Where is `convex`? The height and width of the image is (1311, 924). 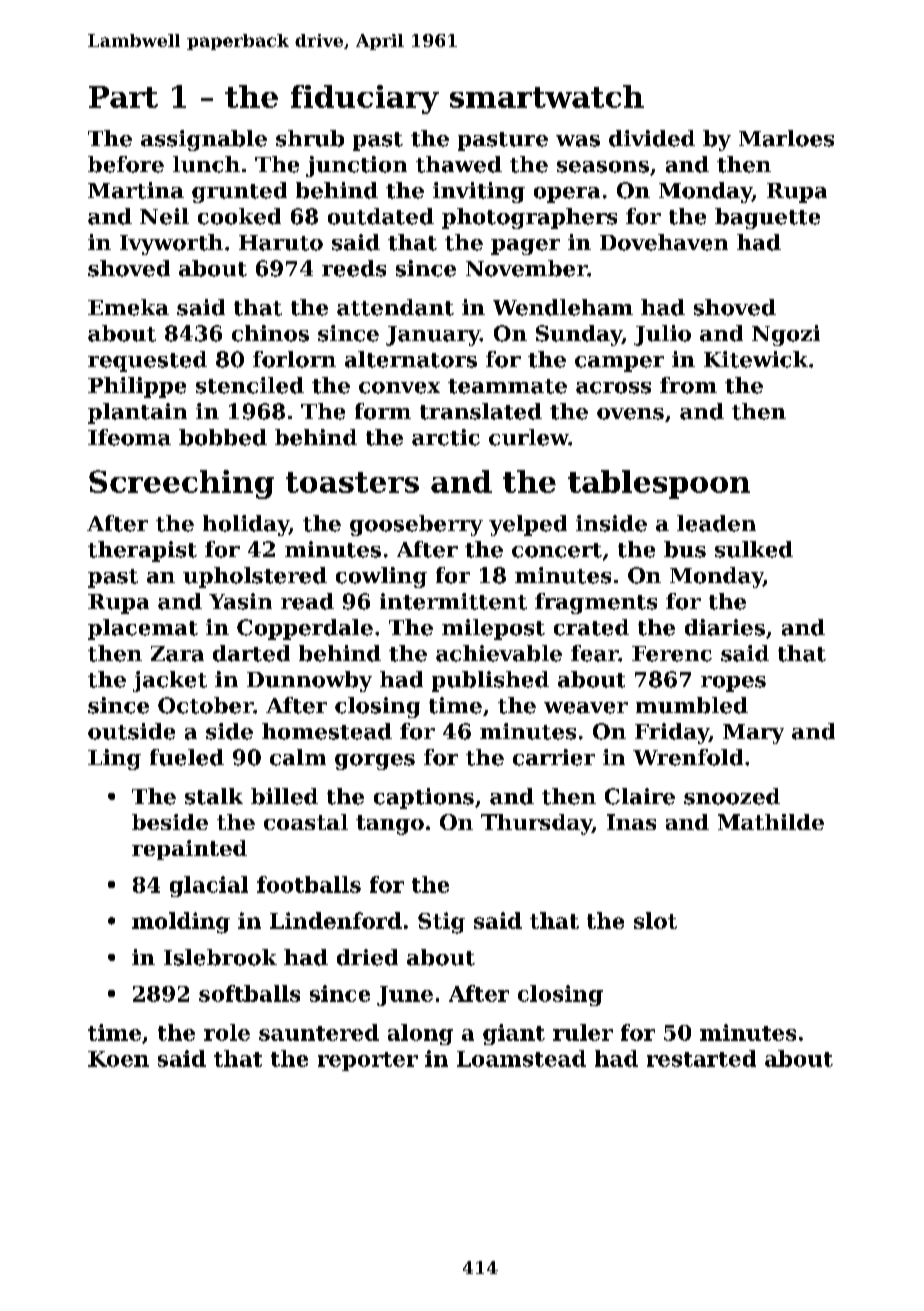
convex is located at coordinates (399, 388).
